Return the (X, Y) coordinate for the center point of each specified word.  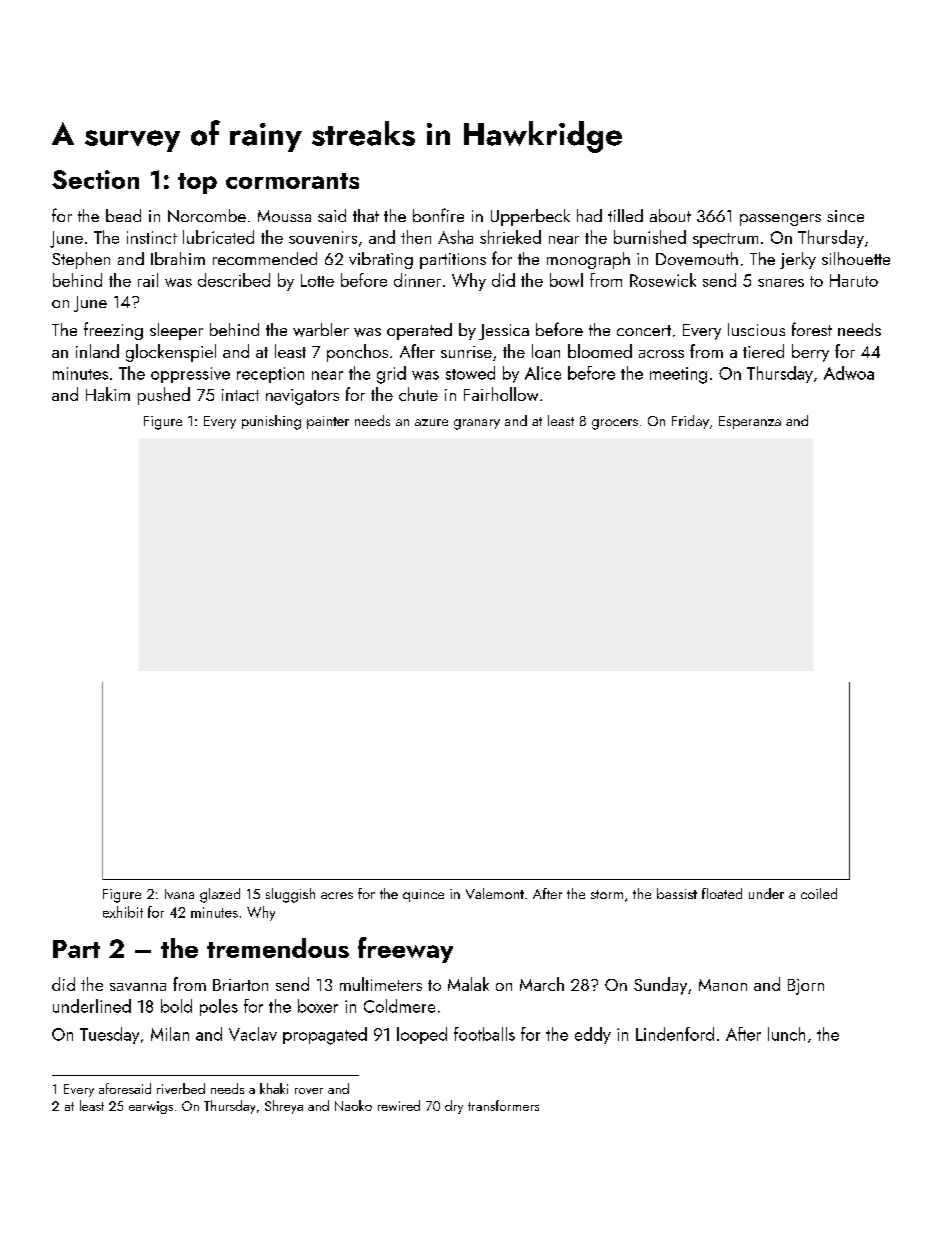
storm (607, 894)
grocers (615, 424)
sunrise (466, 352)
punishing (271, 422)
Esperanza (750, 422)
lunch (786, 1034)
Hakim (108, 394)
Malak (468, 984)
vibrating (381, 260)
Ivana (179, 894)
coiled (819, 893)
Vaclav (253, 1034)
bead (123, 215)
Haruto (854, 280)
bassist (677, 893)
